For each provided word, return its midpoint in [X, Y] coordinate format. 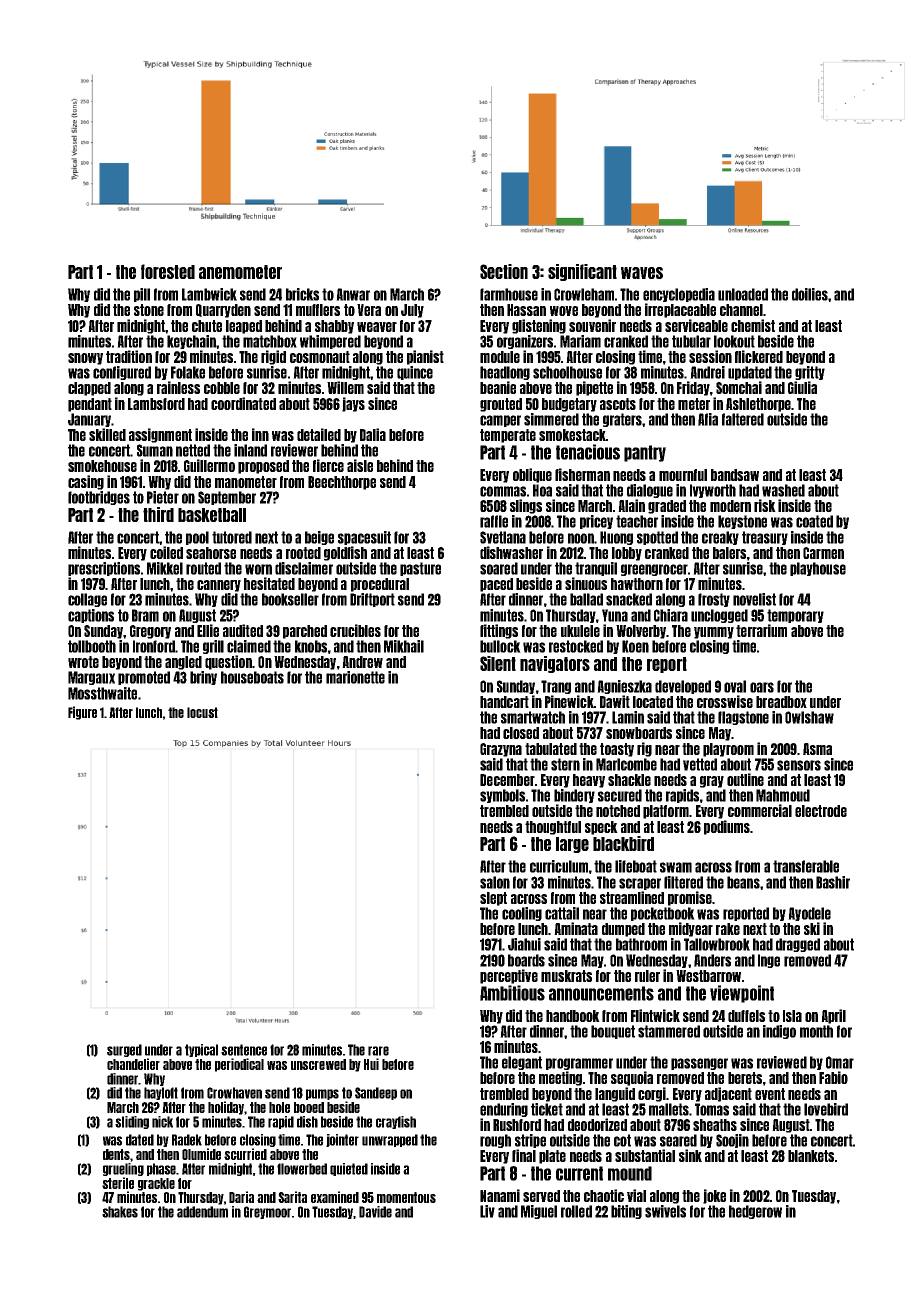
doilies [810, 294]
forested [168, 271]
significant [582, 272]
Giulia [802, 387]
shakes [120, 1212]
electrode [821, 811]
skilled [107, 434]
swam [676, 867]
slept [493, 899]
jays [353, 404]
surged [124, 1050]
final [524, 1155]
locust [202, 712]
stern [565, 764]
